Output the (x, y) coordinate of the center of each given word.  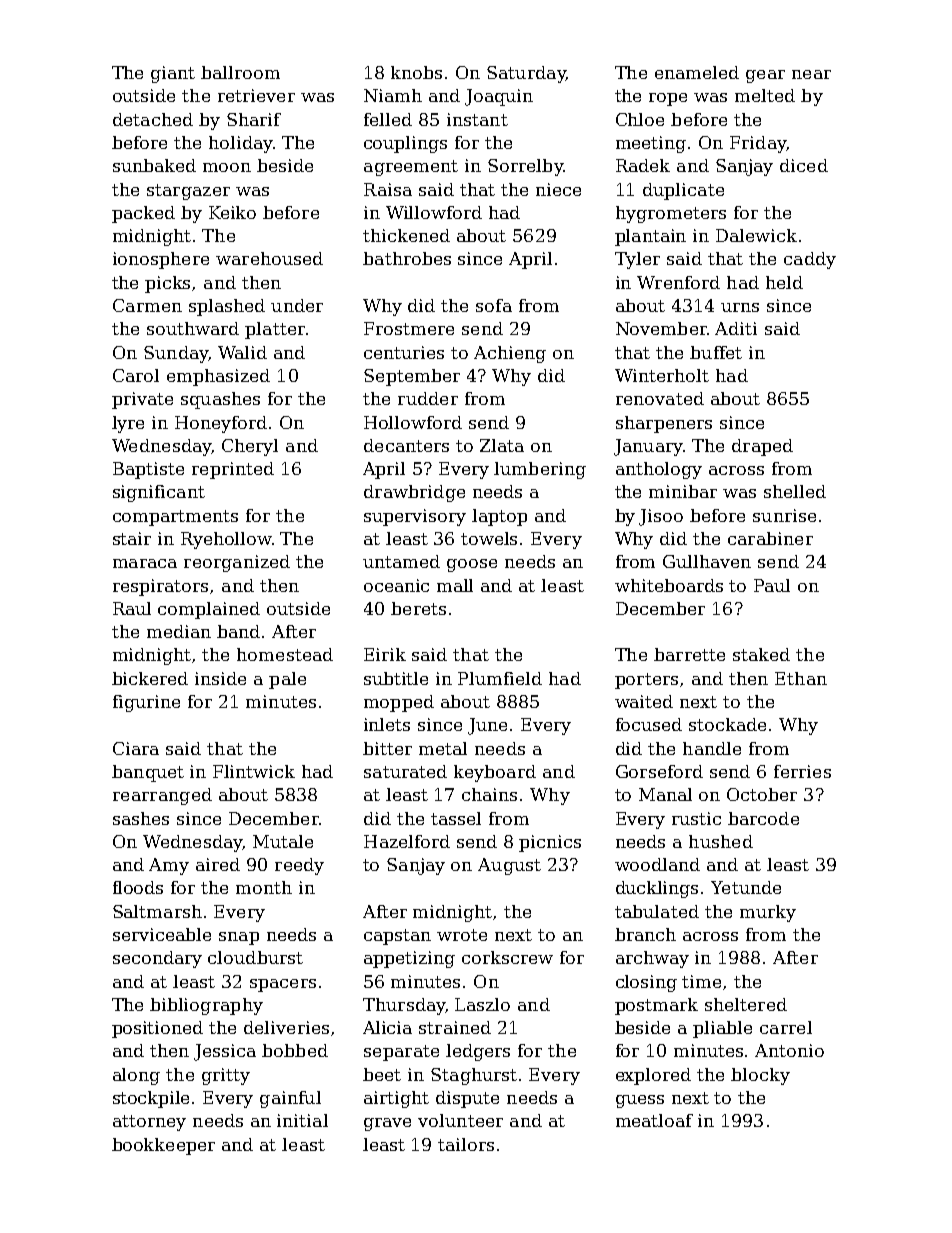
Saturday (526, 74)
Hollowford (413, 422)
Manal (665, 794)
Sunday (176, 354)
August (509, 866)
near (811, 74)
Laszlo (482, 1004)
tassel (456, 818)
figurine (146, 703)
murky (768, 913)
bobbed (295, 1050)
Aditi (736, 328)
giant (173, 74)
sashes (141, 818)
